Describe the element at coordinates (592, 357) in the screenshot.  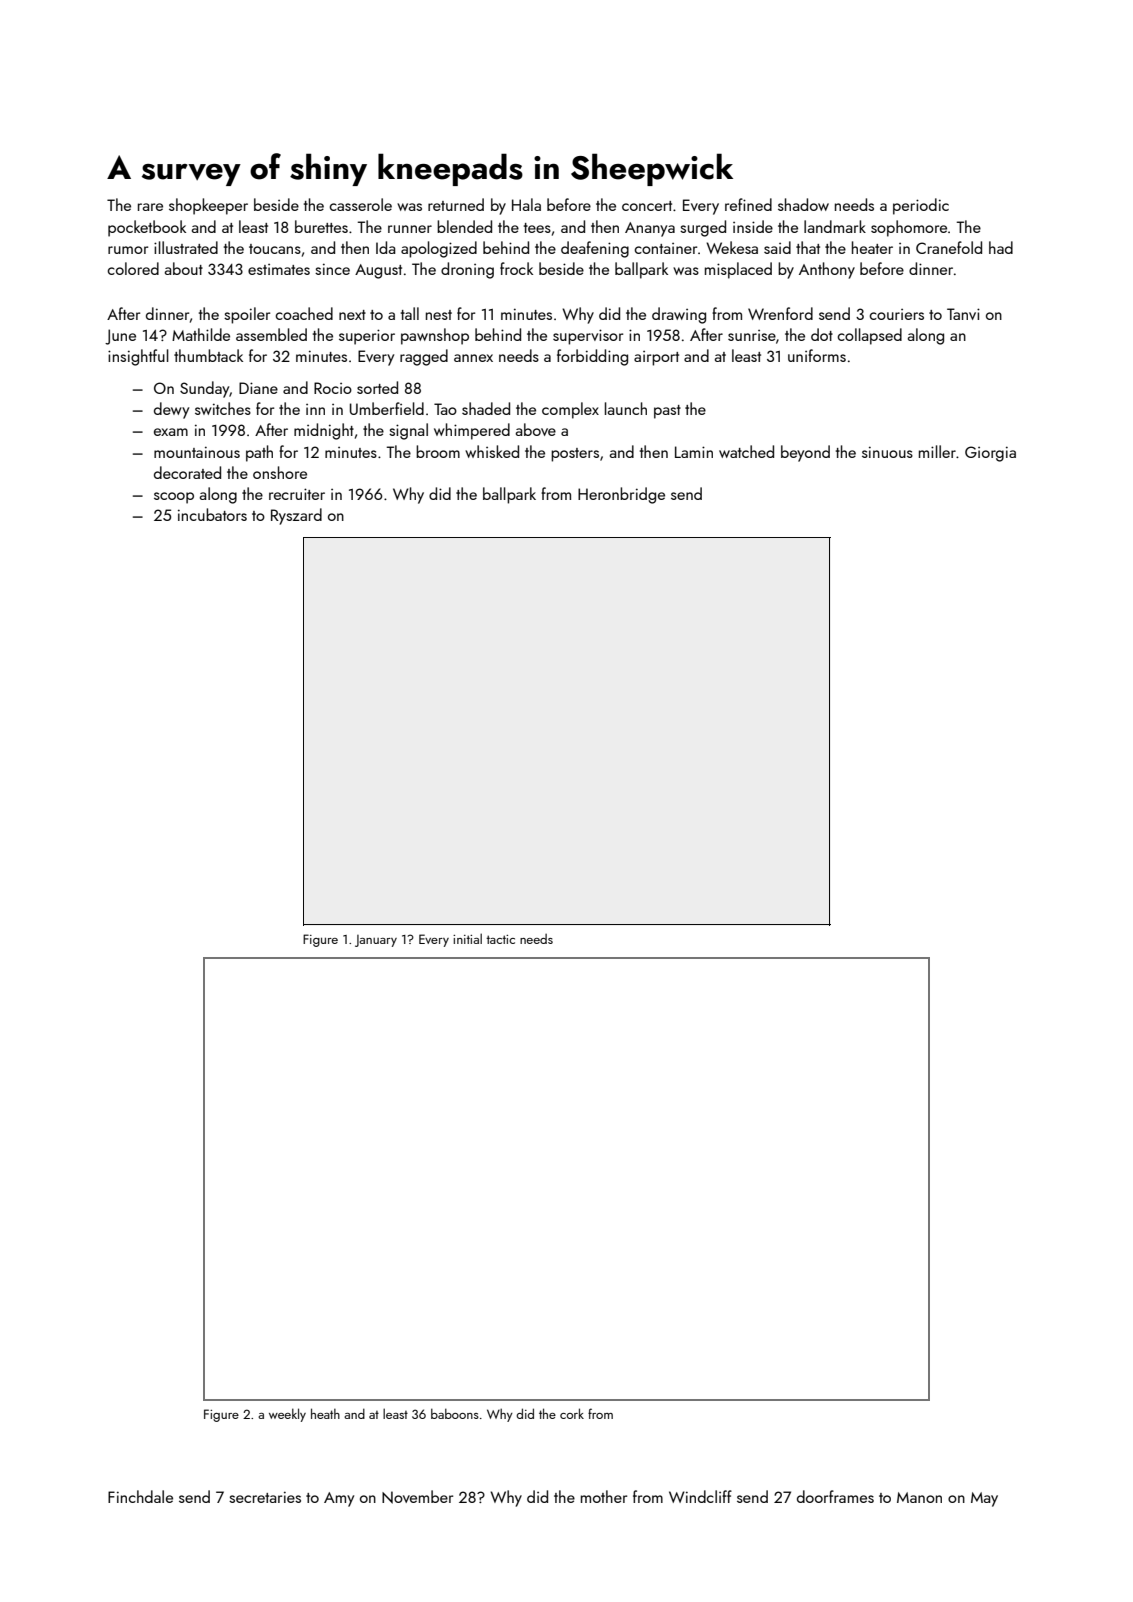
I see `forbidding` at that location.
